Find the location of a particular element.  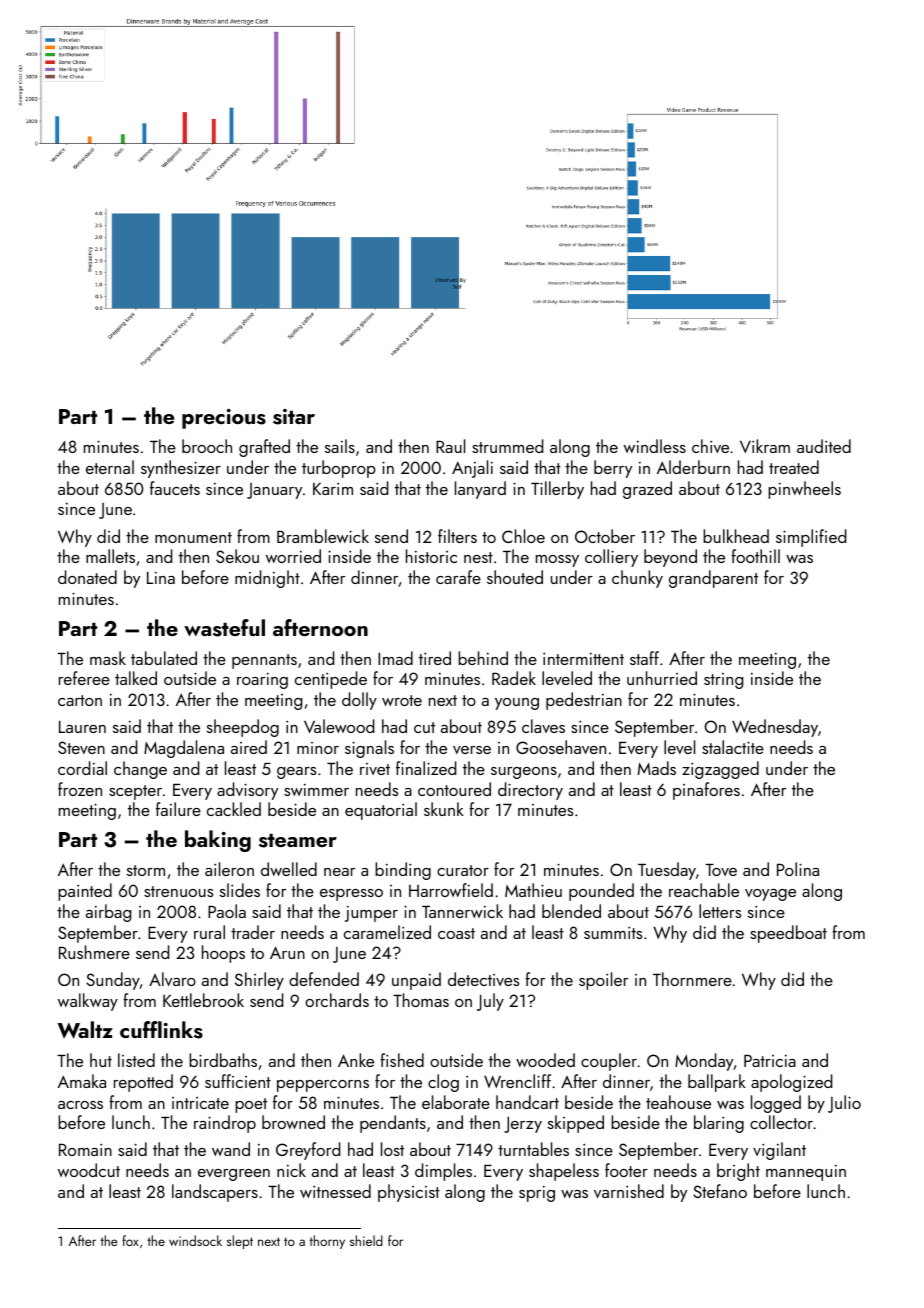

wooded is located at coordinates (545, 1060).
